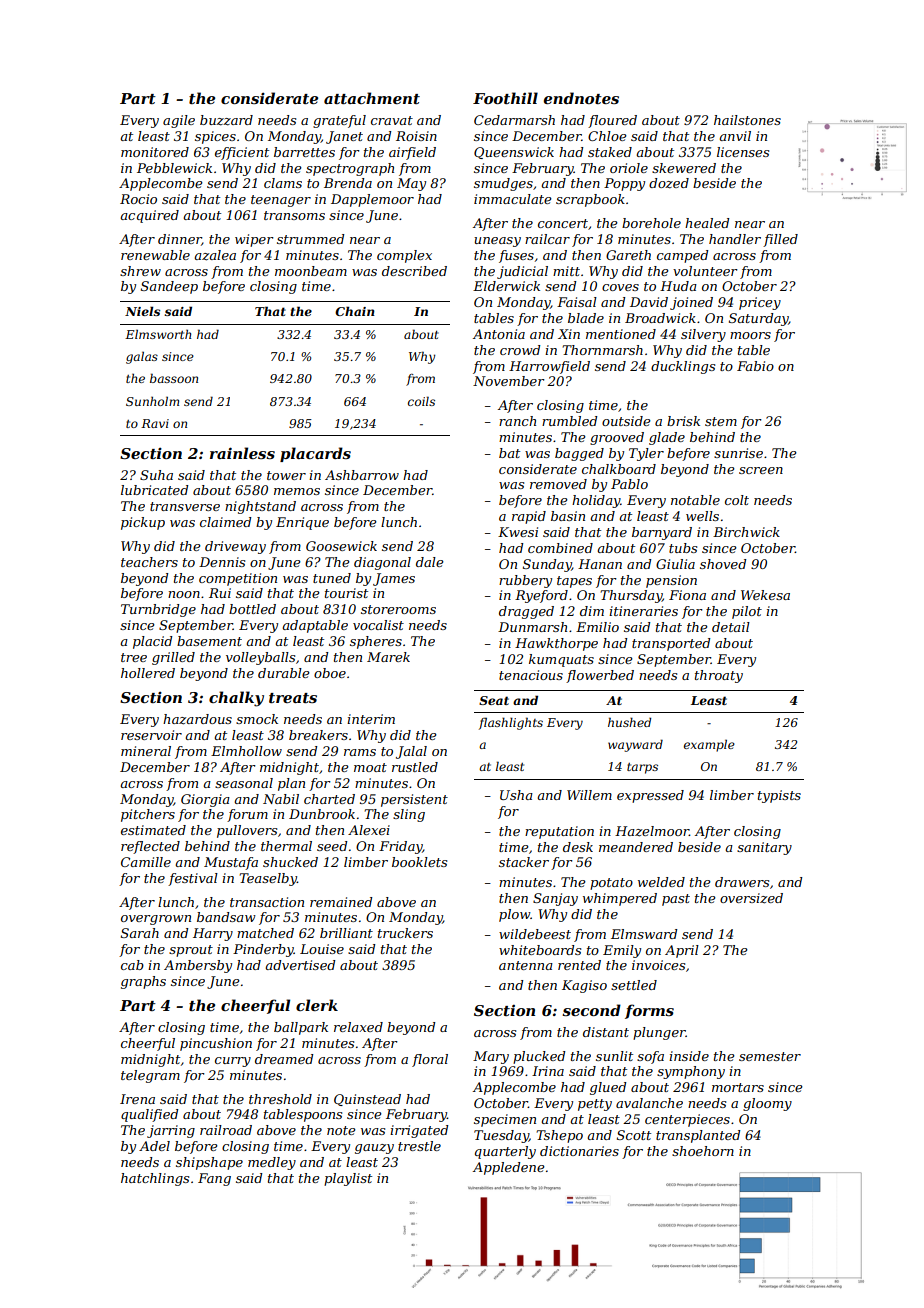  What do you see at coordinates (339, 121) in the document?
I see `grateful` at bounding box center [339, 121].
